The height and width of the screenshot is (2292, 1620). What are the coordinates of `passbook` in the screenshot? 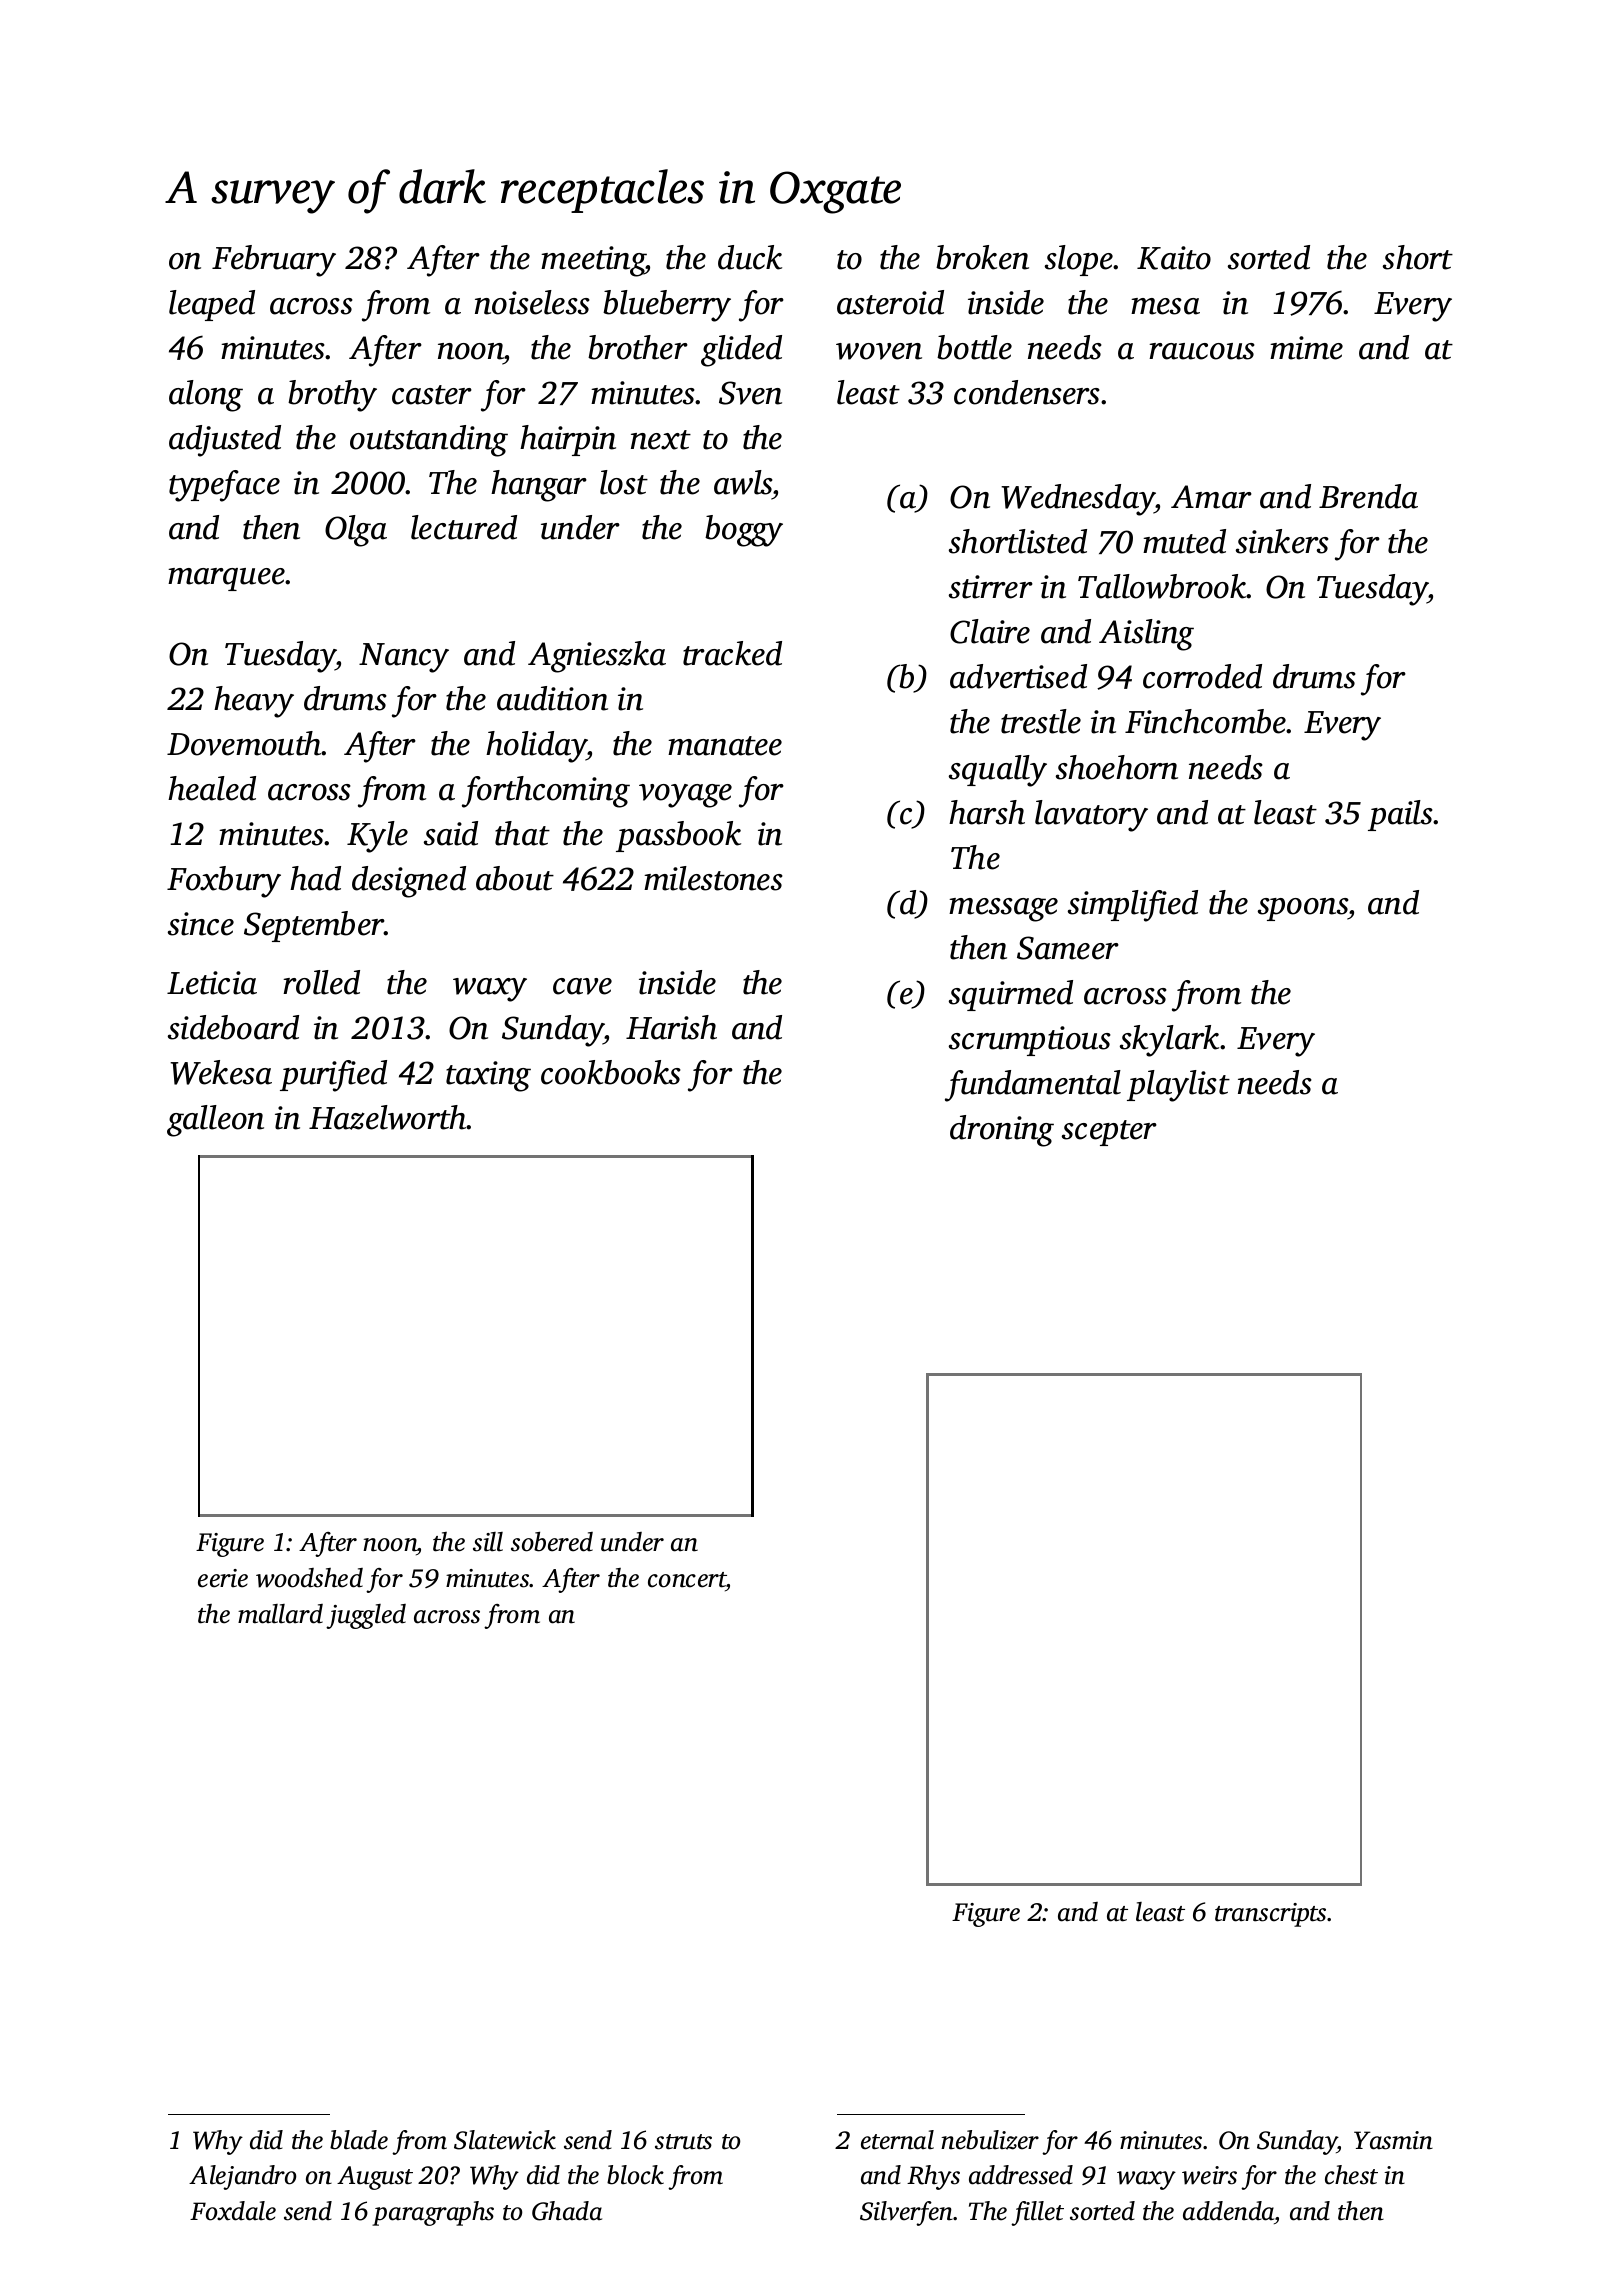 It's located at (678, 836).
